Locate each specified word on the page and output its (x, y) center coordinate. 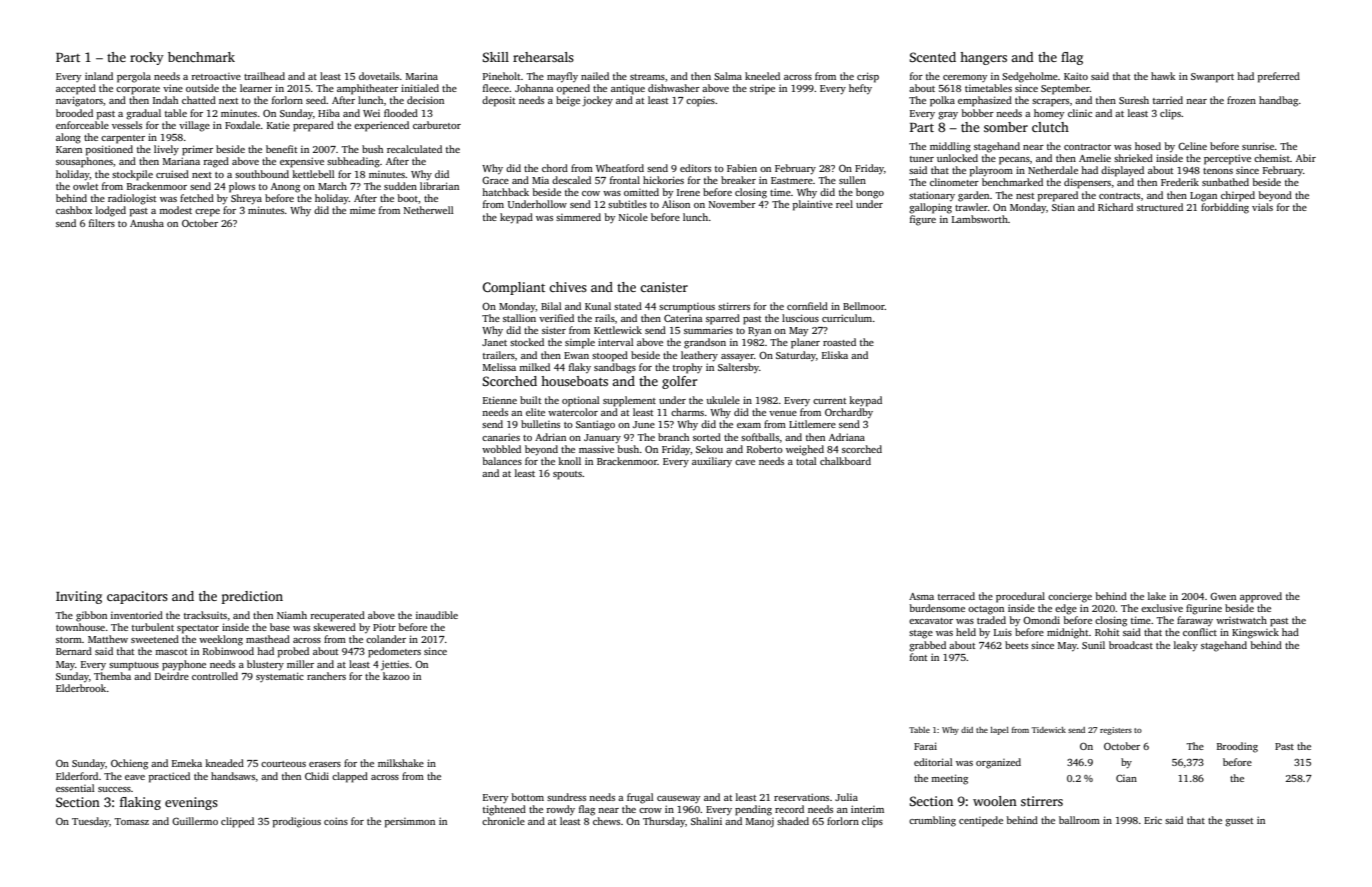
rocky (147, 58)
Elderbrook (81, 688)
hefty (860, 89)
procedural (1020, 597)
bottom (528, 797)
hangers (983, 58)
